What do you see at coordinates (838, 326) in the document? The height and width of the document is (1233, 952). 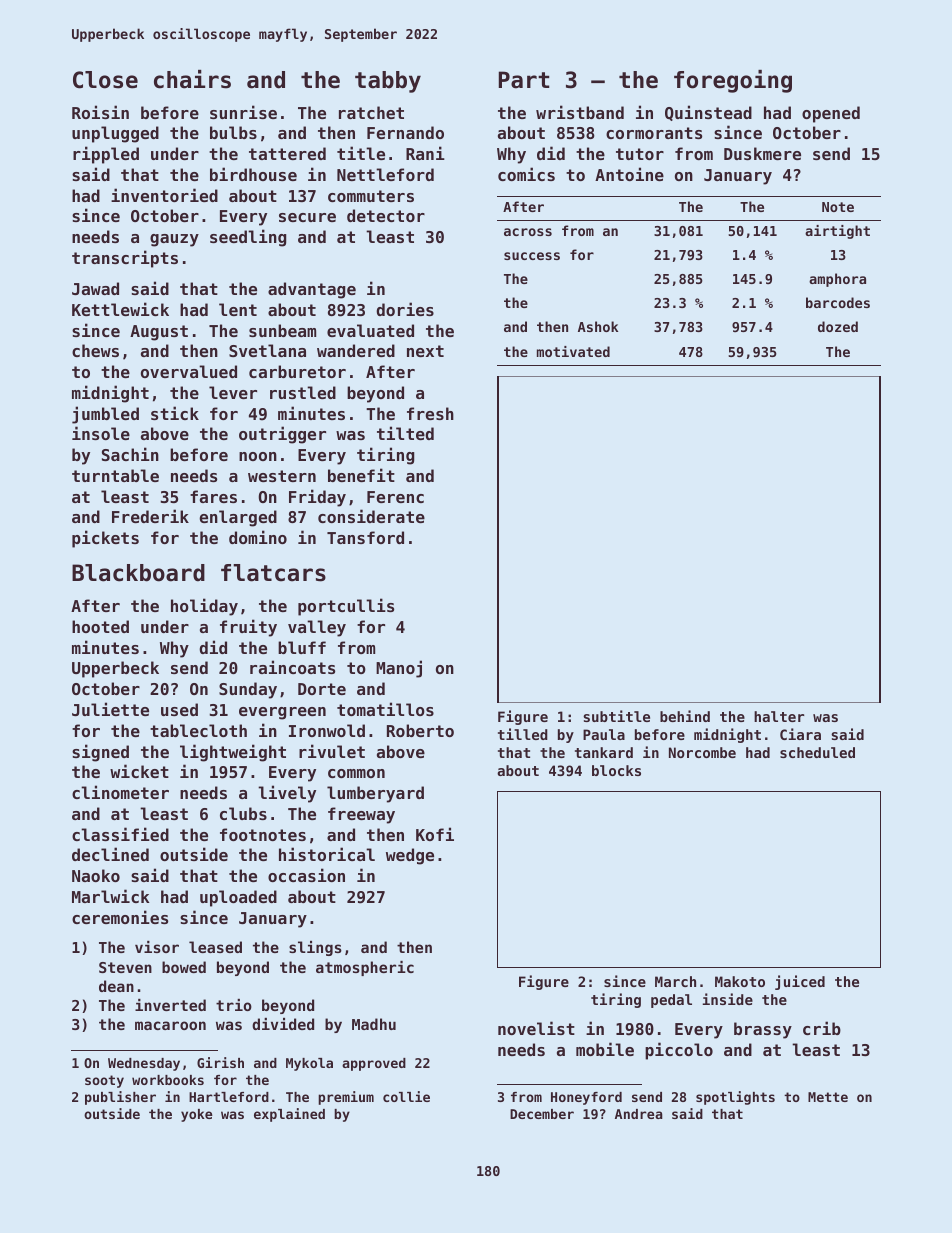 I see `dozed` at bounding box center [838, 326].
